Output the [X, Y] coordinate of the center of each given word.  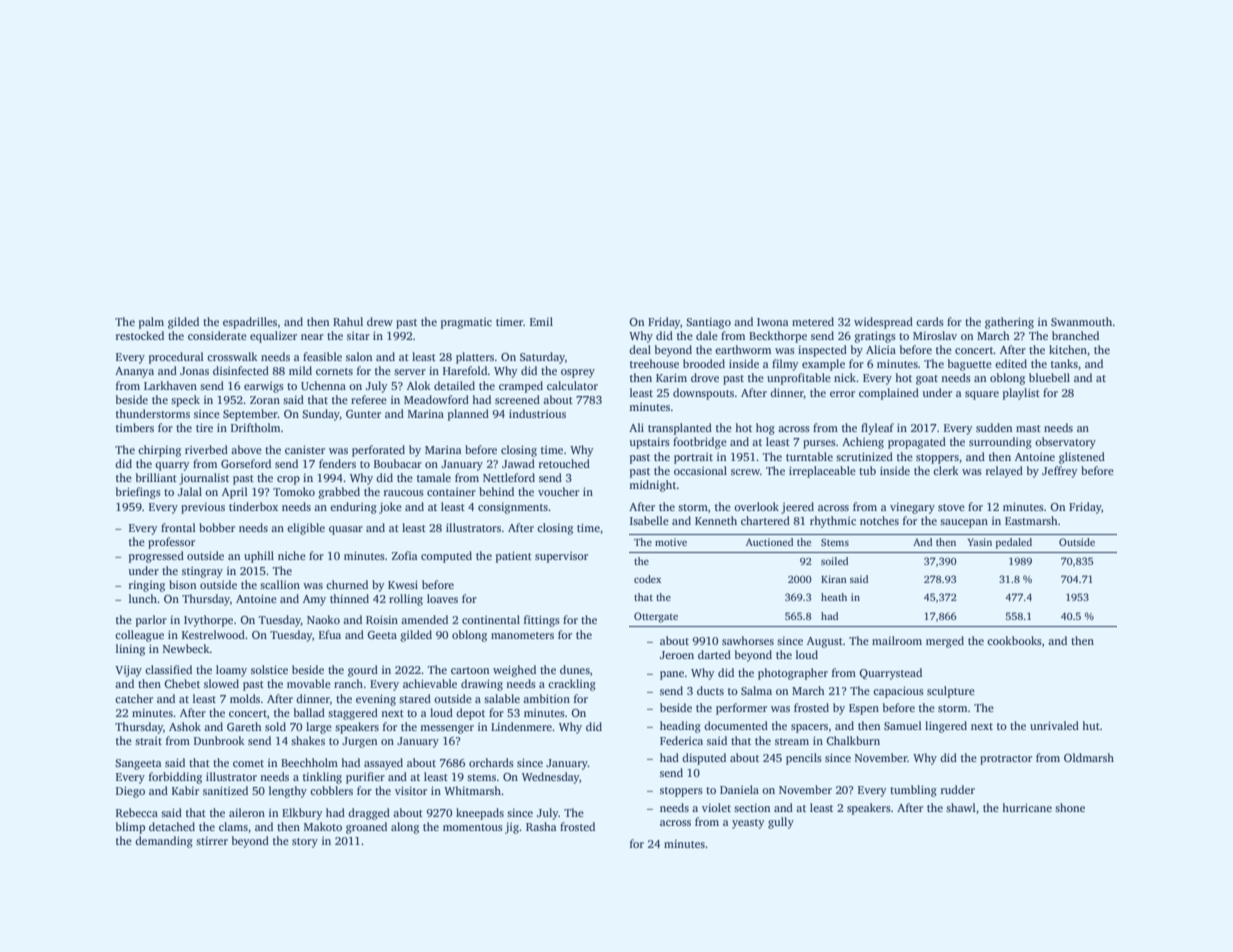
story [305, 843]
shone [1070, 807]
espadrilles [250, 323]
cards [930, 321]
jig [512, 828]
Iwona [773, 322]
